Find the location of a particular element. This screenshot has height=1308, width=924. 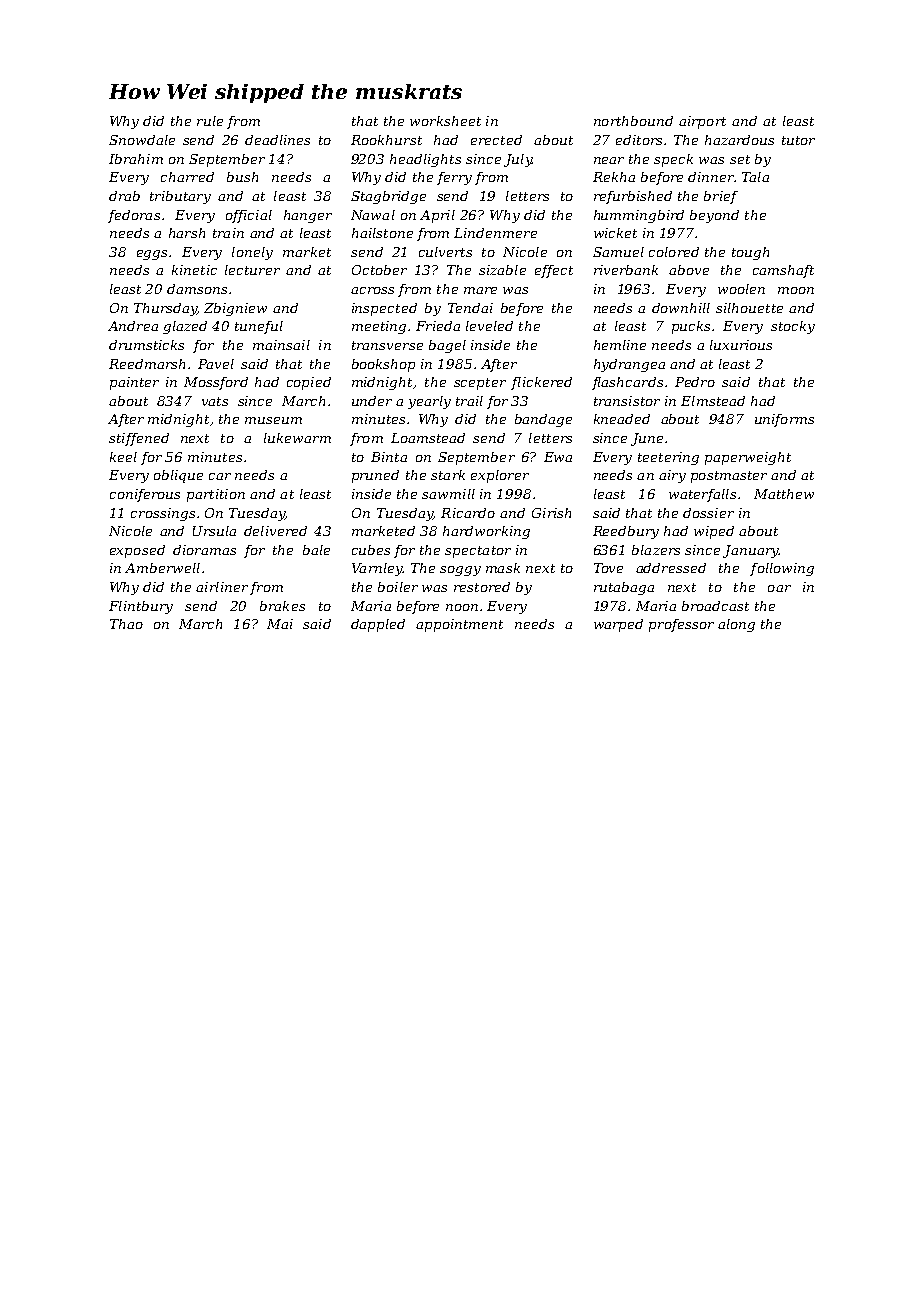

worksheet is located at coordinates (445, 121).
